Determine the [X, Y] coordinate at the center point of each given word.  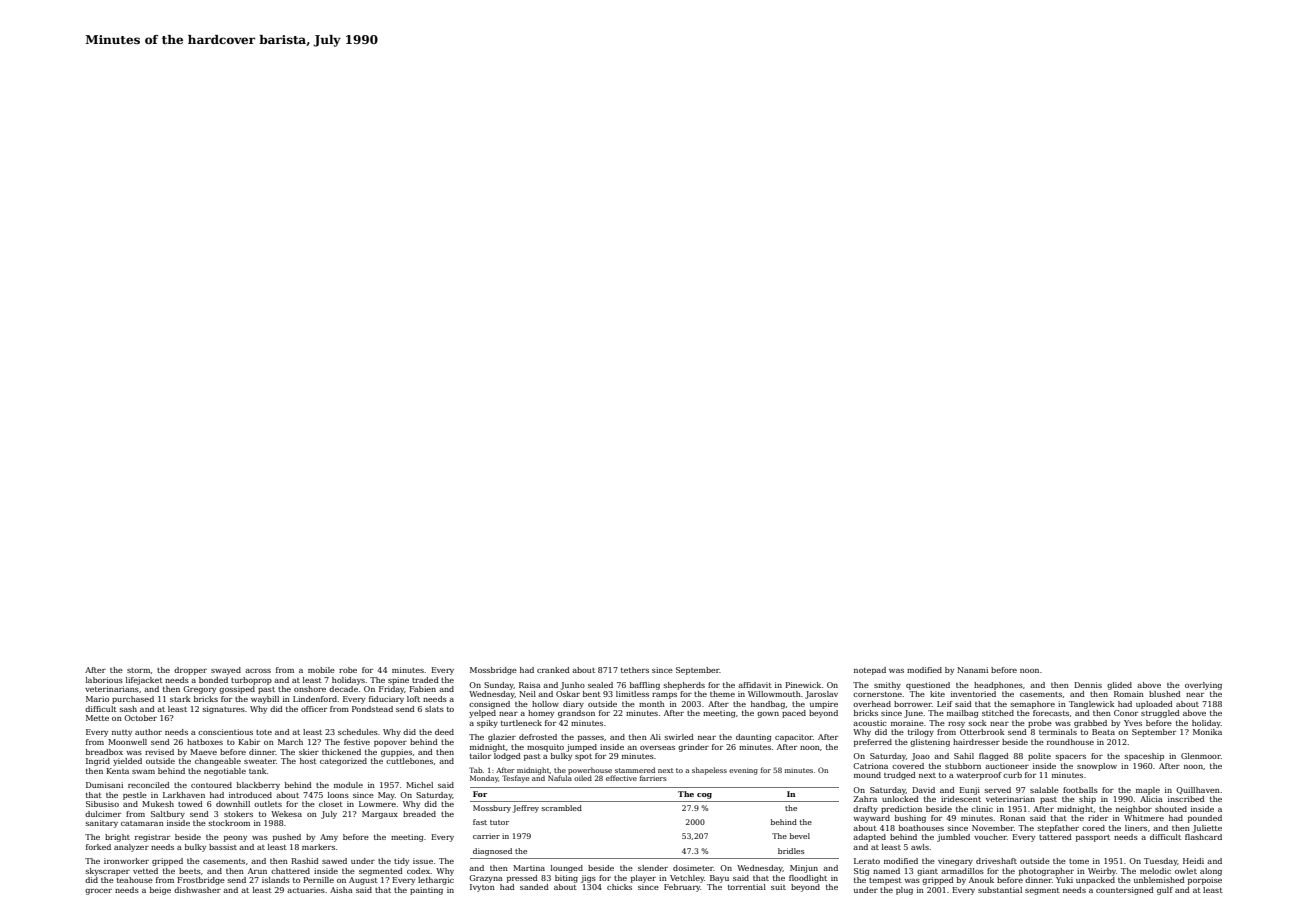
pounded [1205, 819]
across [258, 671]
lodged [507, 757]
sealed [600, 685]
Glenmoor [1201, 756]
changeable [218, 762]
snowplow [1097, 767]
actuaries [306, 890]
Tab [476, 770]
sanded [534, 887]
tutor [499, 822]
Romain [1129, 694]
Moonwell [127, 742]
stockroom [229, 823]
